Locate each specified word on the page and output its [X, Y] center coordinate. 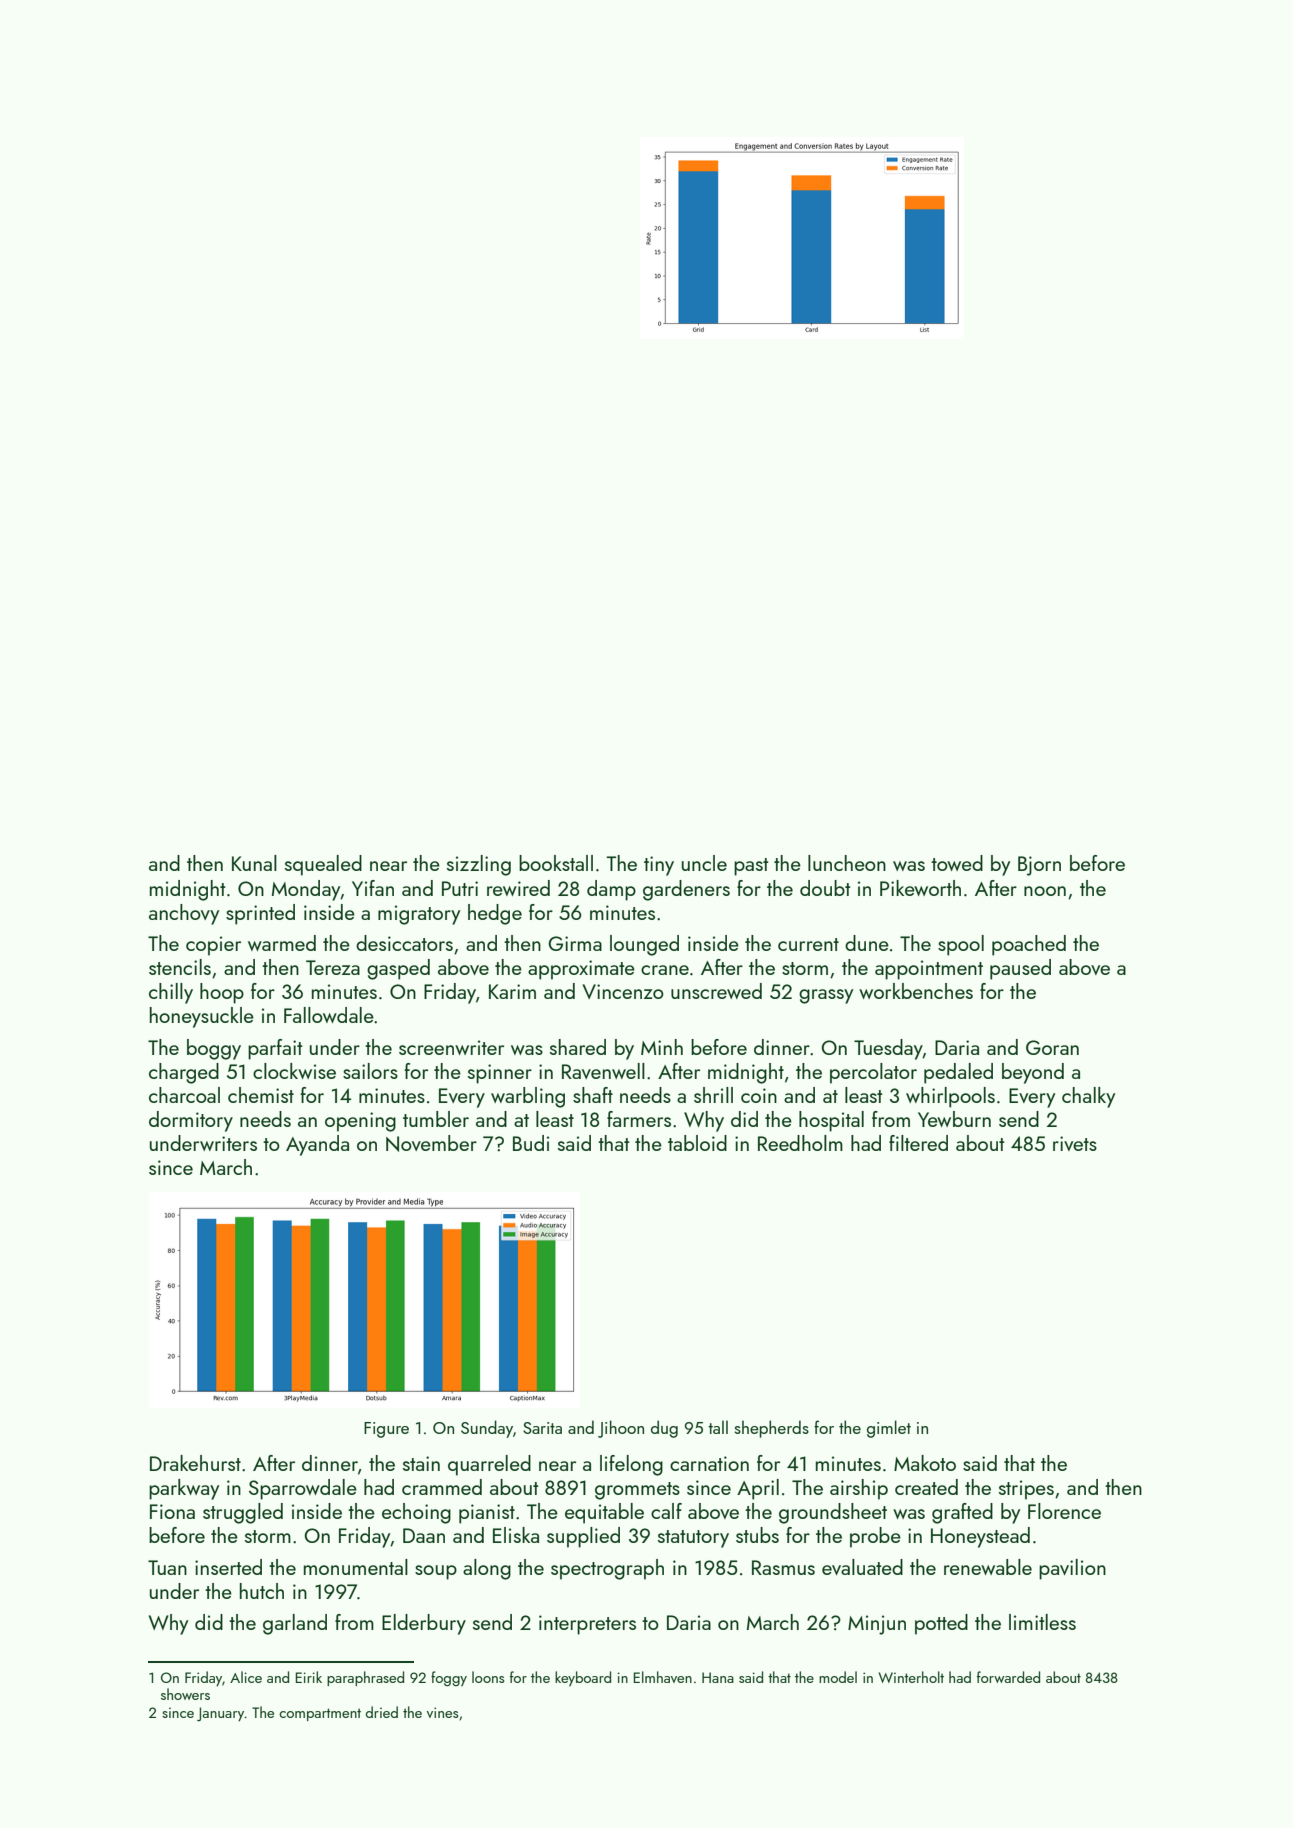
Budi [531, 1143]
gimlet [889, 1429]
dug [664, 1429]
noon [1045, 891]
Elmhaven [662, 1677]
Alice [246, 1677]
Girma [575, 943]
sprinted [260, 914]
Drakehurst [195, 1463]
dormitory [191, 1121]
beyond [1033, 1073]
